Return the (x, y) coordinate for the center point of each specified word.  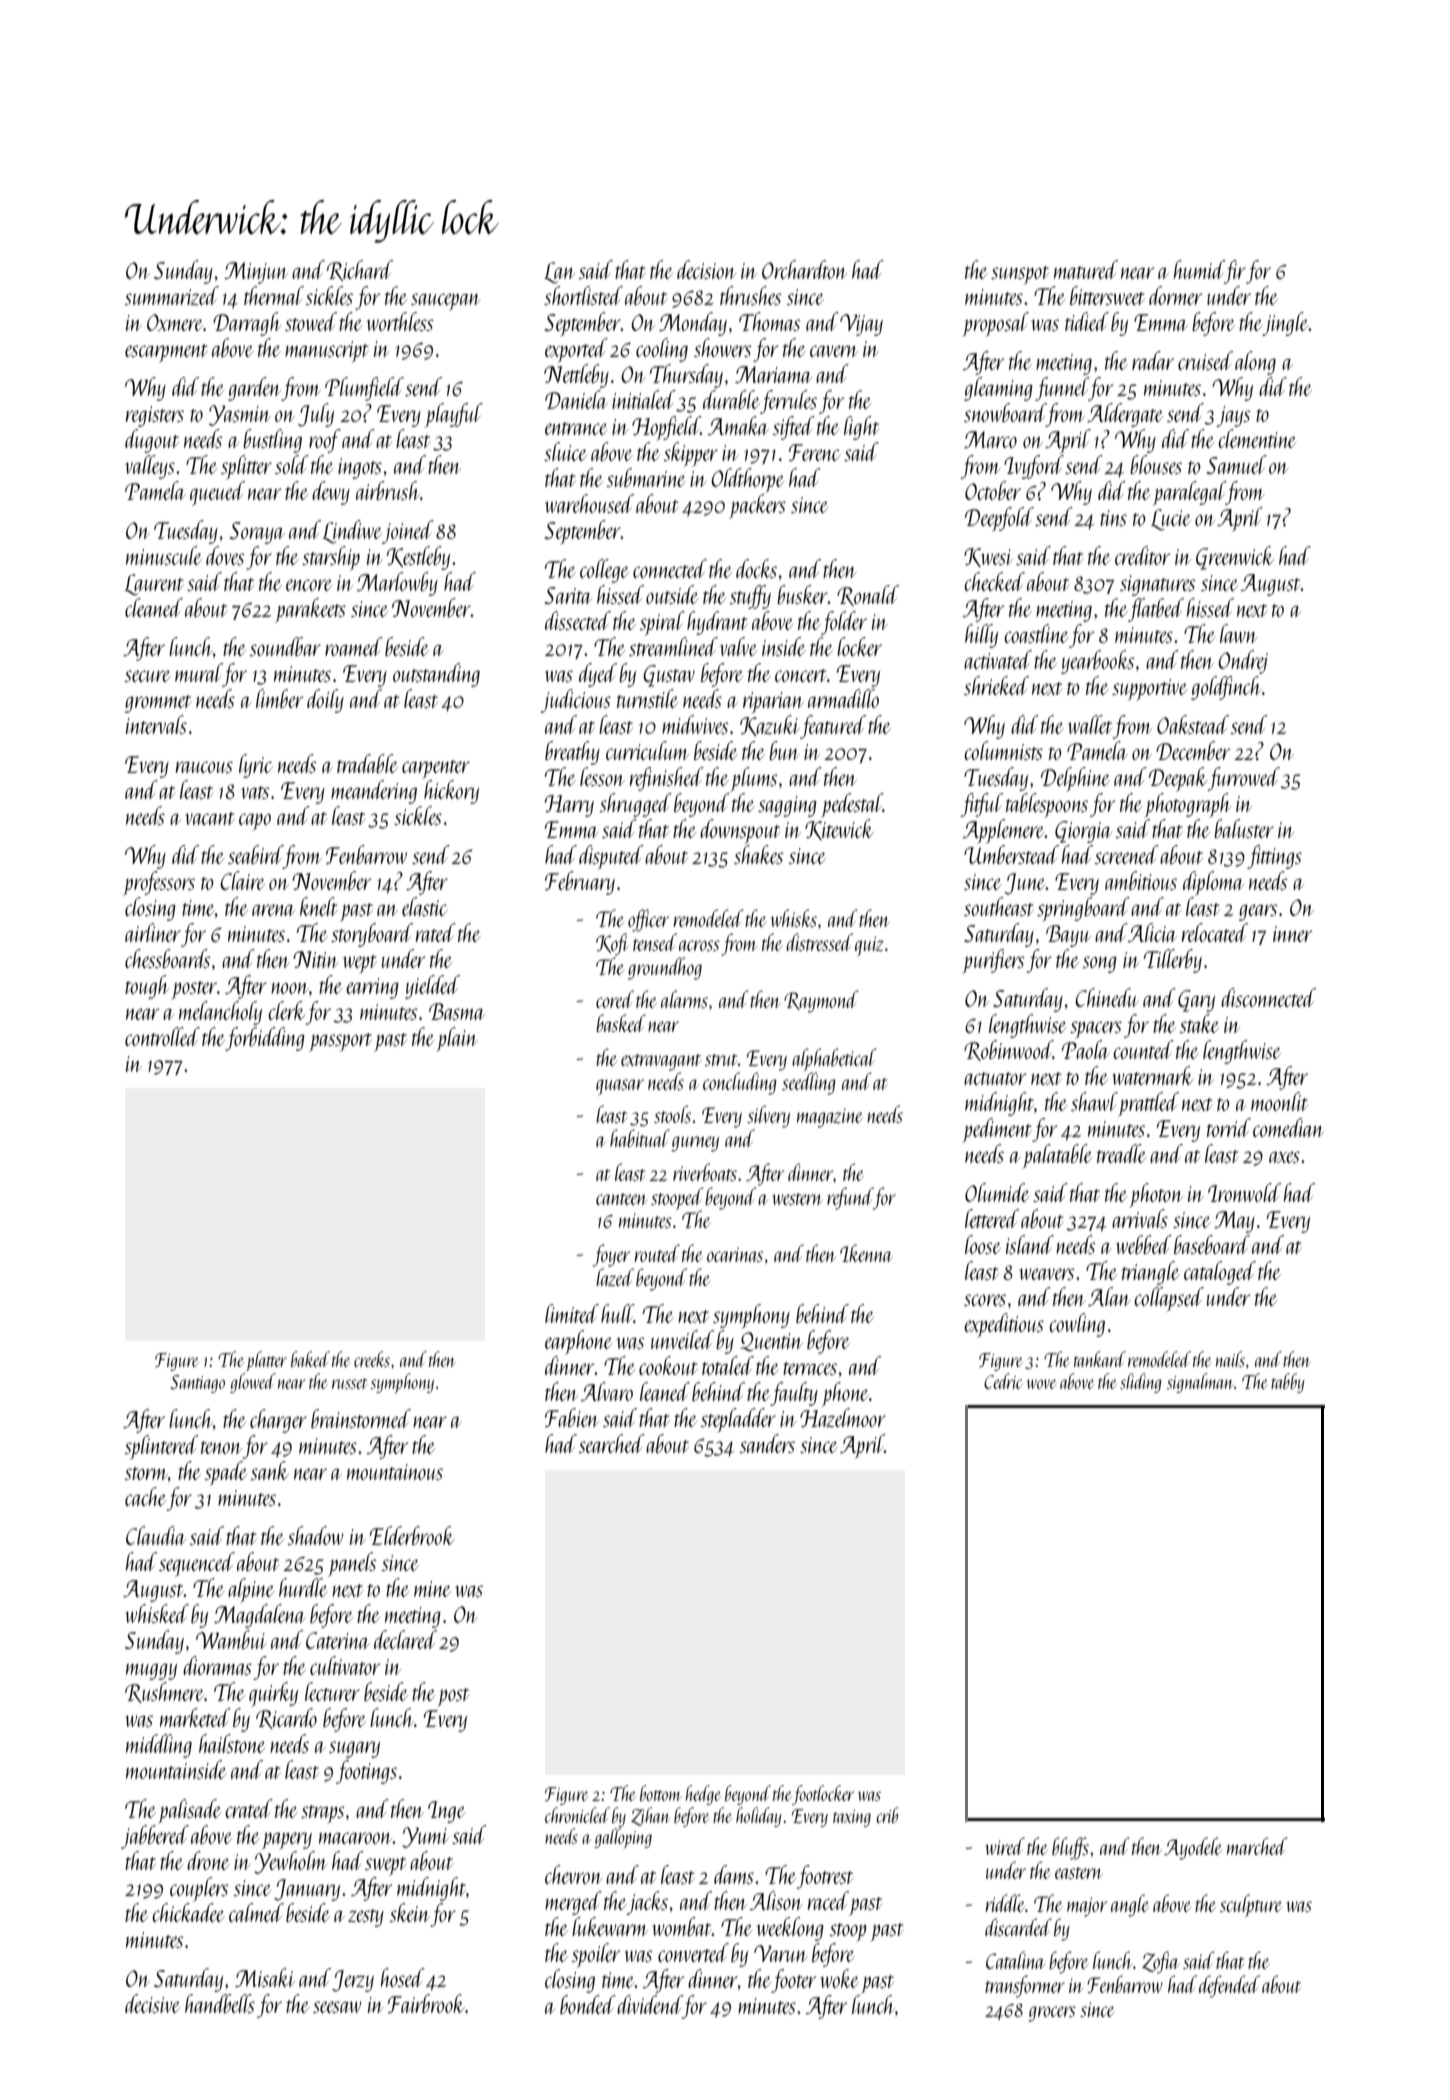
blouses (1156, 464)
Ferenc (814, 452)
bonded (588, 2004)
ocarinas (735, 1254)
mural (199, 672)
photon (1156, 1195)
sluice (565, 451)
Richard (360, 270)
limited (572, 1313)
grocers (1052, 2014)
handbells (220, 2003)
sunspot (1020, 275)
